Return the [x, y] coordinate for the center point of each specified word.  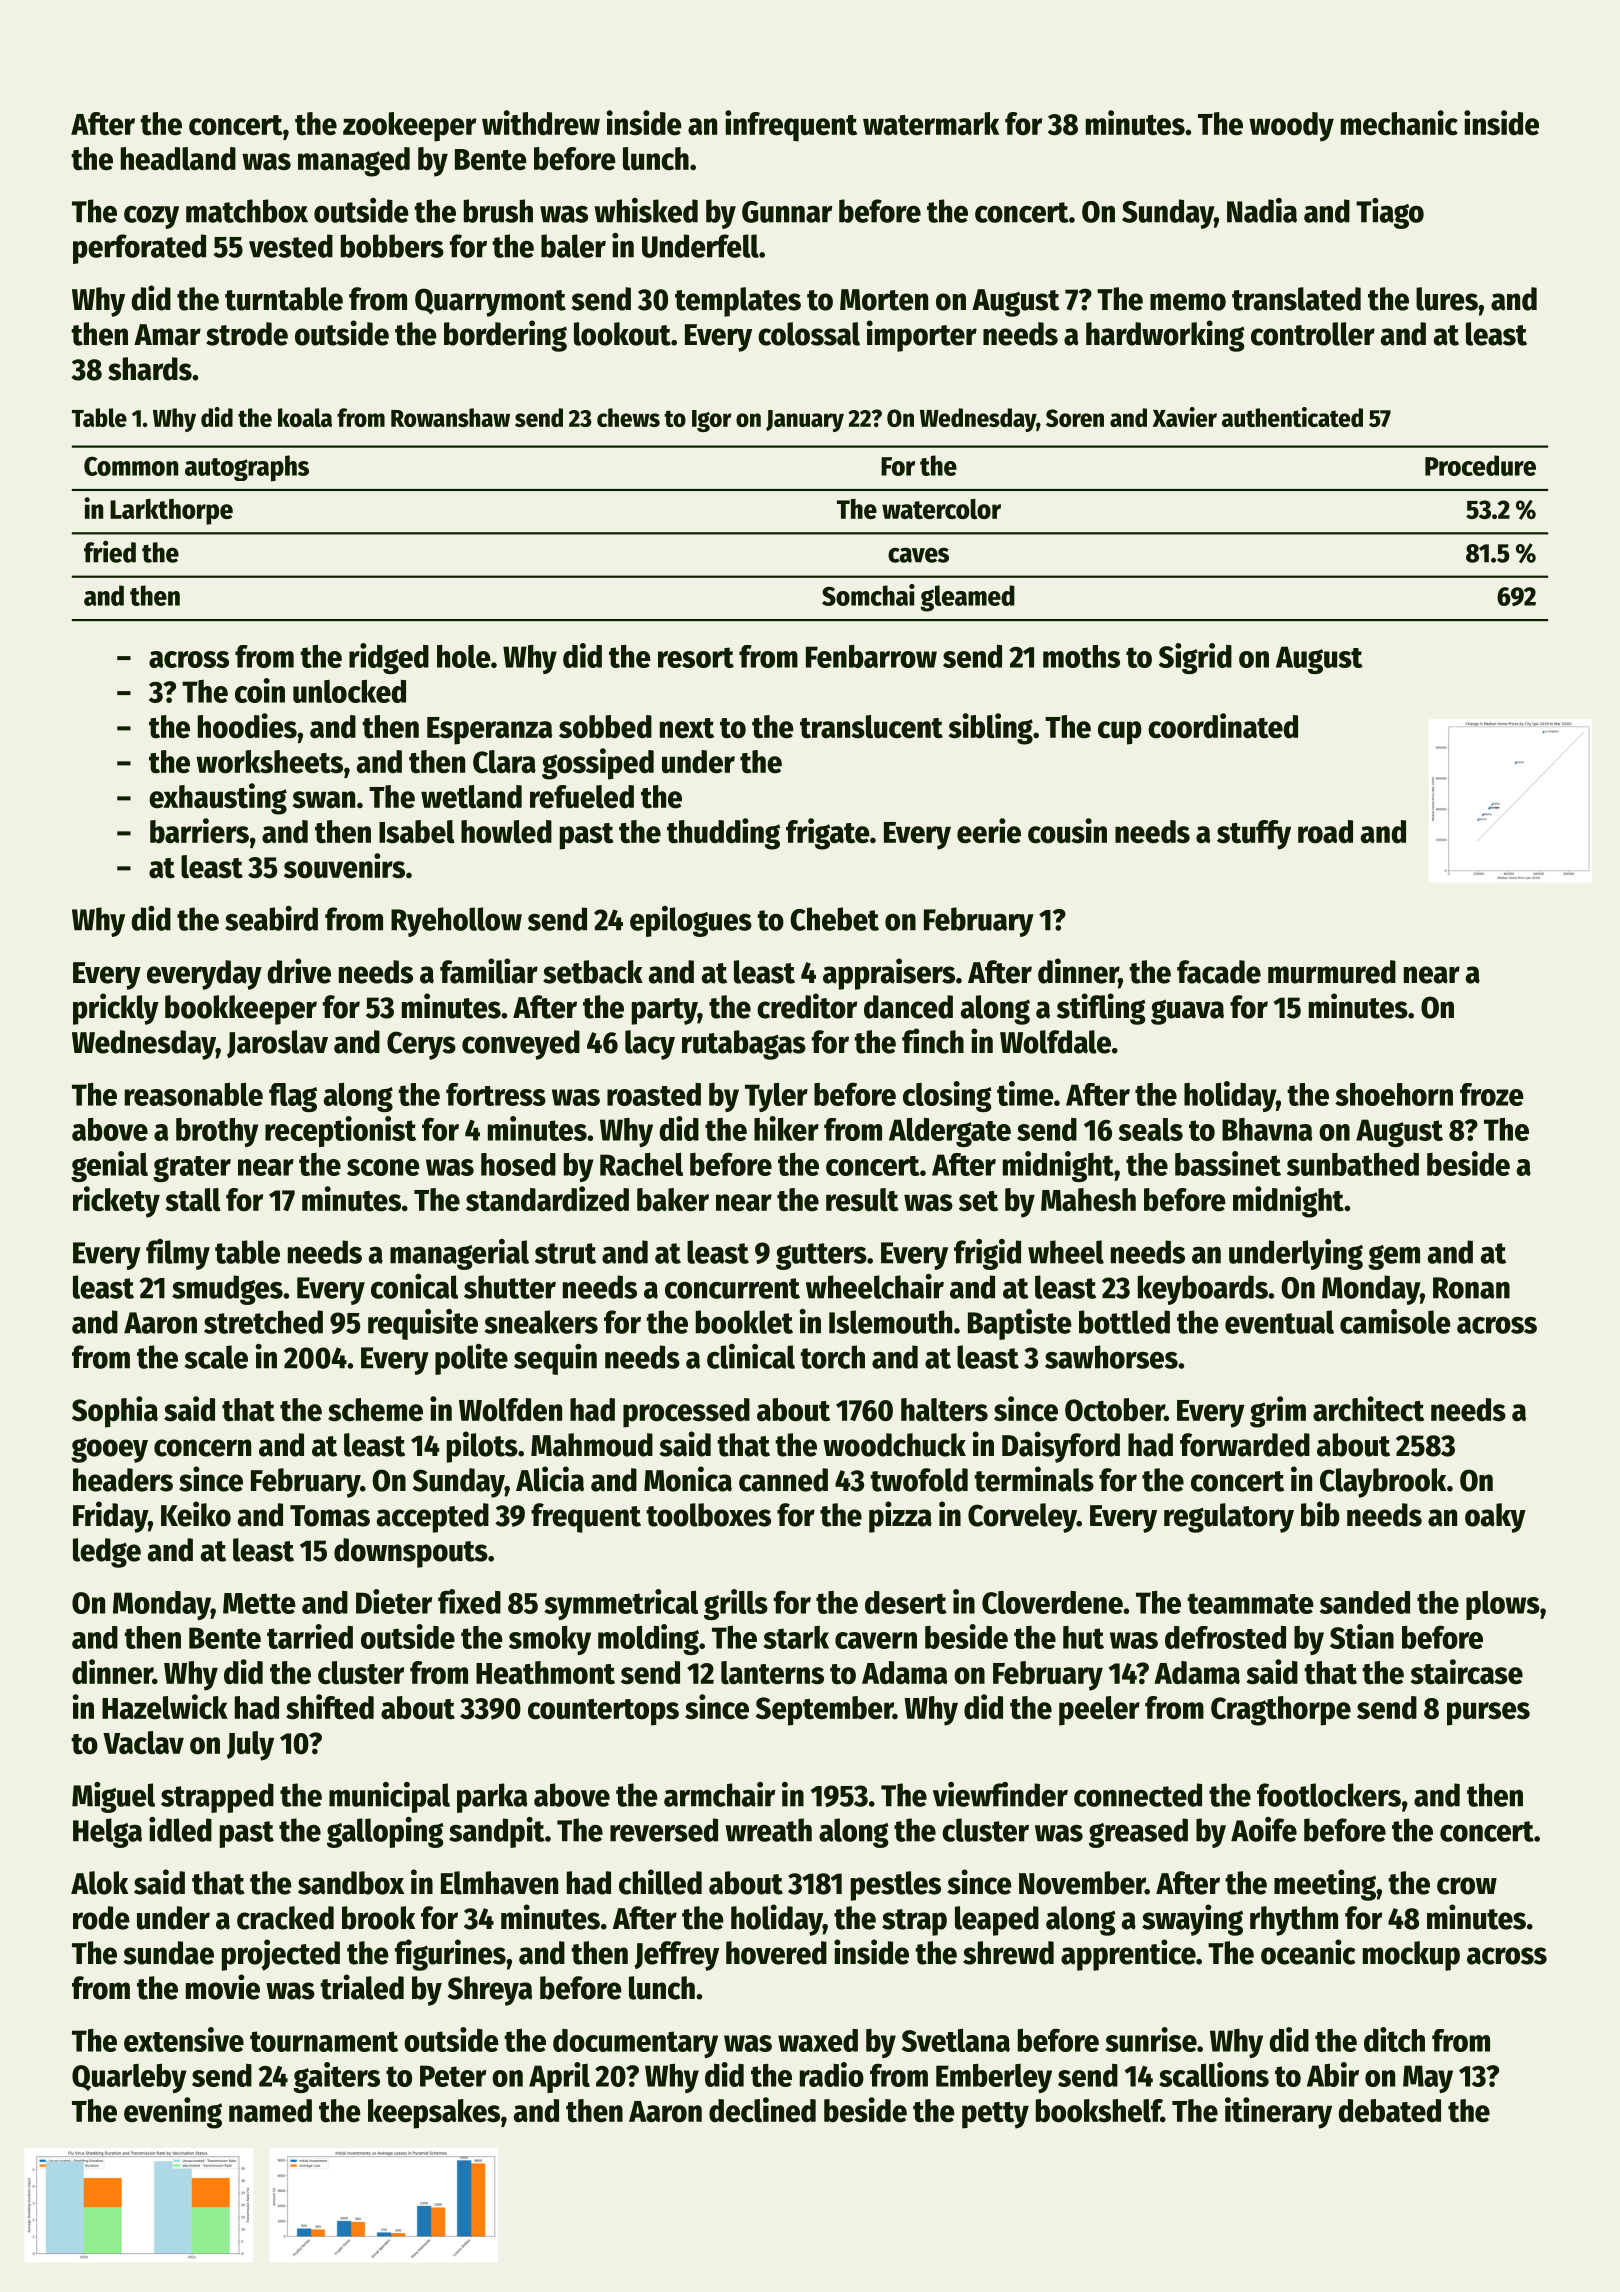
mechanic [1399, 123]
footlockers [1329, 1795]
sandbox [351, 1883]
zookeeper [409, 127]
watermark [931, 124]
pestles [896, 1886]
